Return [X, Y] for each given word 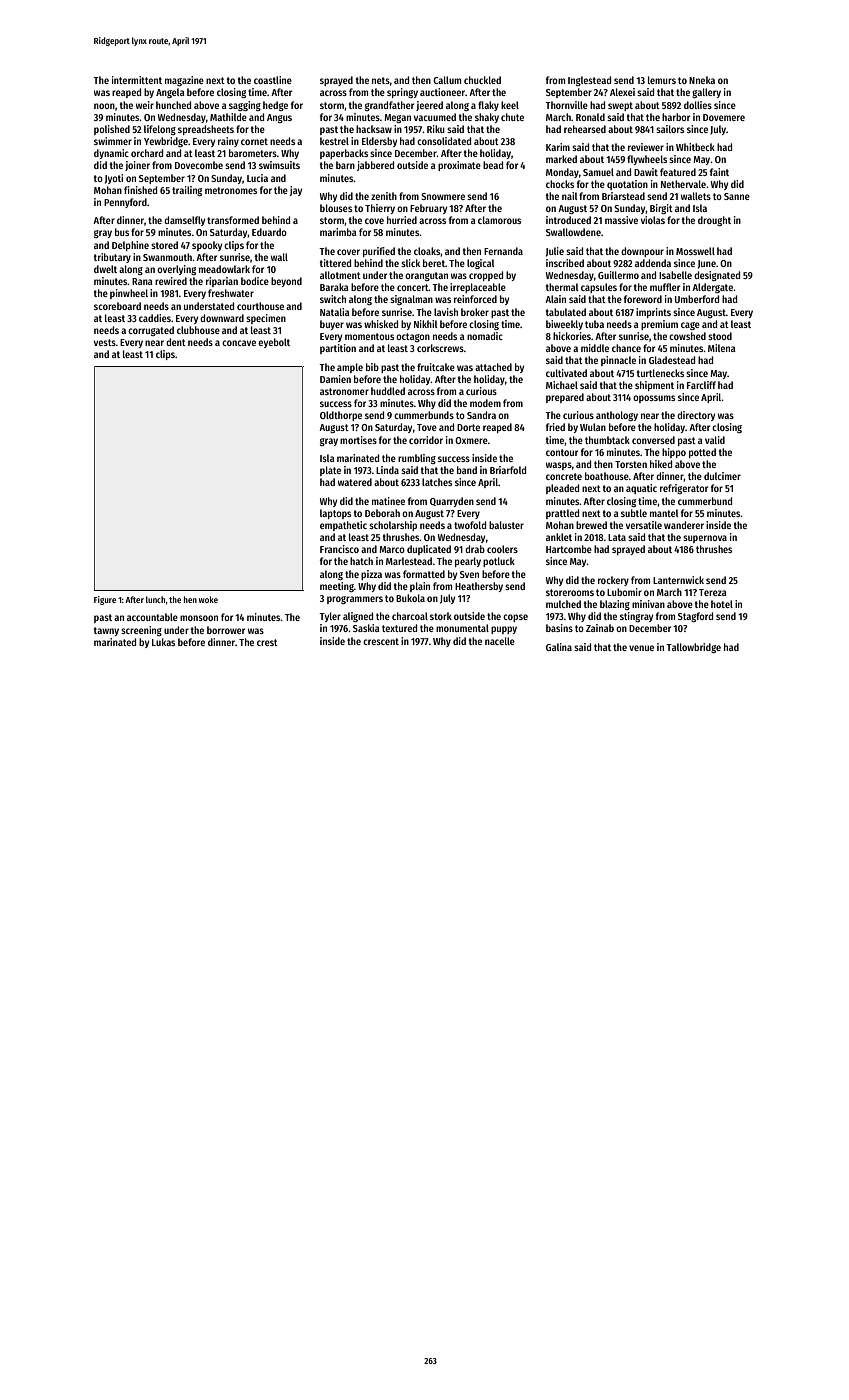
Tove [427, 427]
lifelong [160, 130]
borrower [226, 630]
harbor [676, 117]
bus [122, 232]
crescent [381, 641]
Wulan [593, 427]
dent [176, 342]
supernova [705, 539]
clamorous [499, 220]
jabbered [375, 166]
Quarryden [452, 502]
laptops [335, 514]
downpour [642, 252]
